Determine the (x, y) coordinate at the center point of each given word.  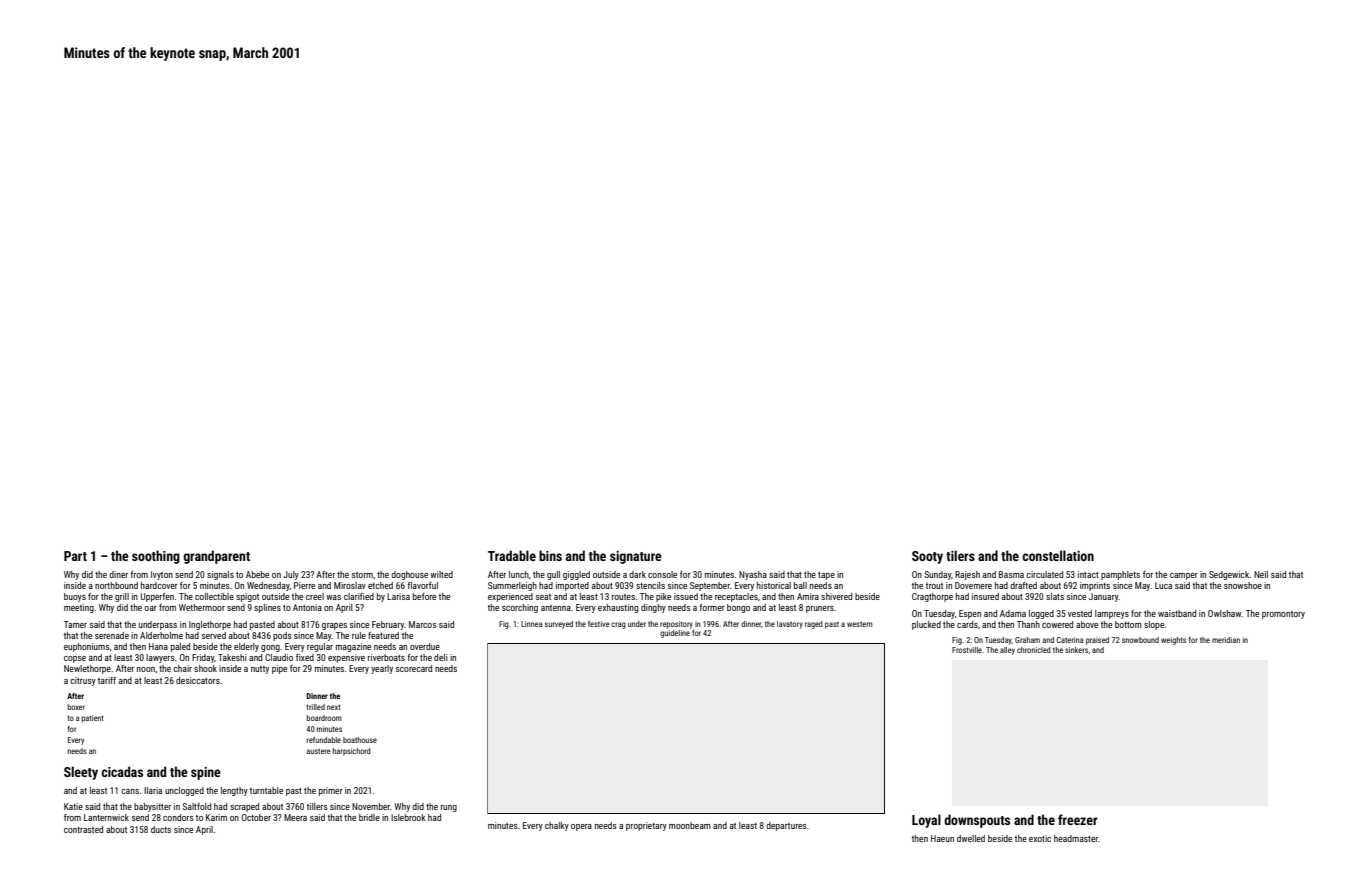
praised (1097, 641)
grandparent (216, 557)
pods (282, 636)
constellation (1058, 555)
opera (581, 827)
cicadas (122, 771)
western (859, 624)
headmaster (1076, 838)
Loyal (926, 821)
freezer (1078, 819)
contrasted (83, 829)
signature (636, 557)
